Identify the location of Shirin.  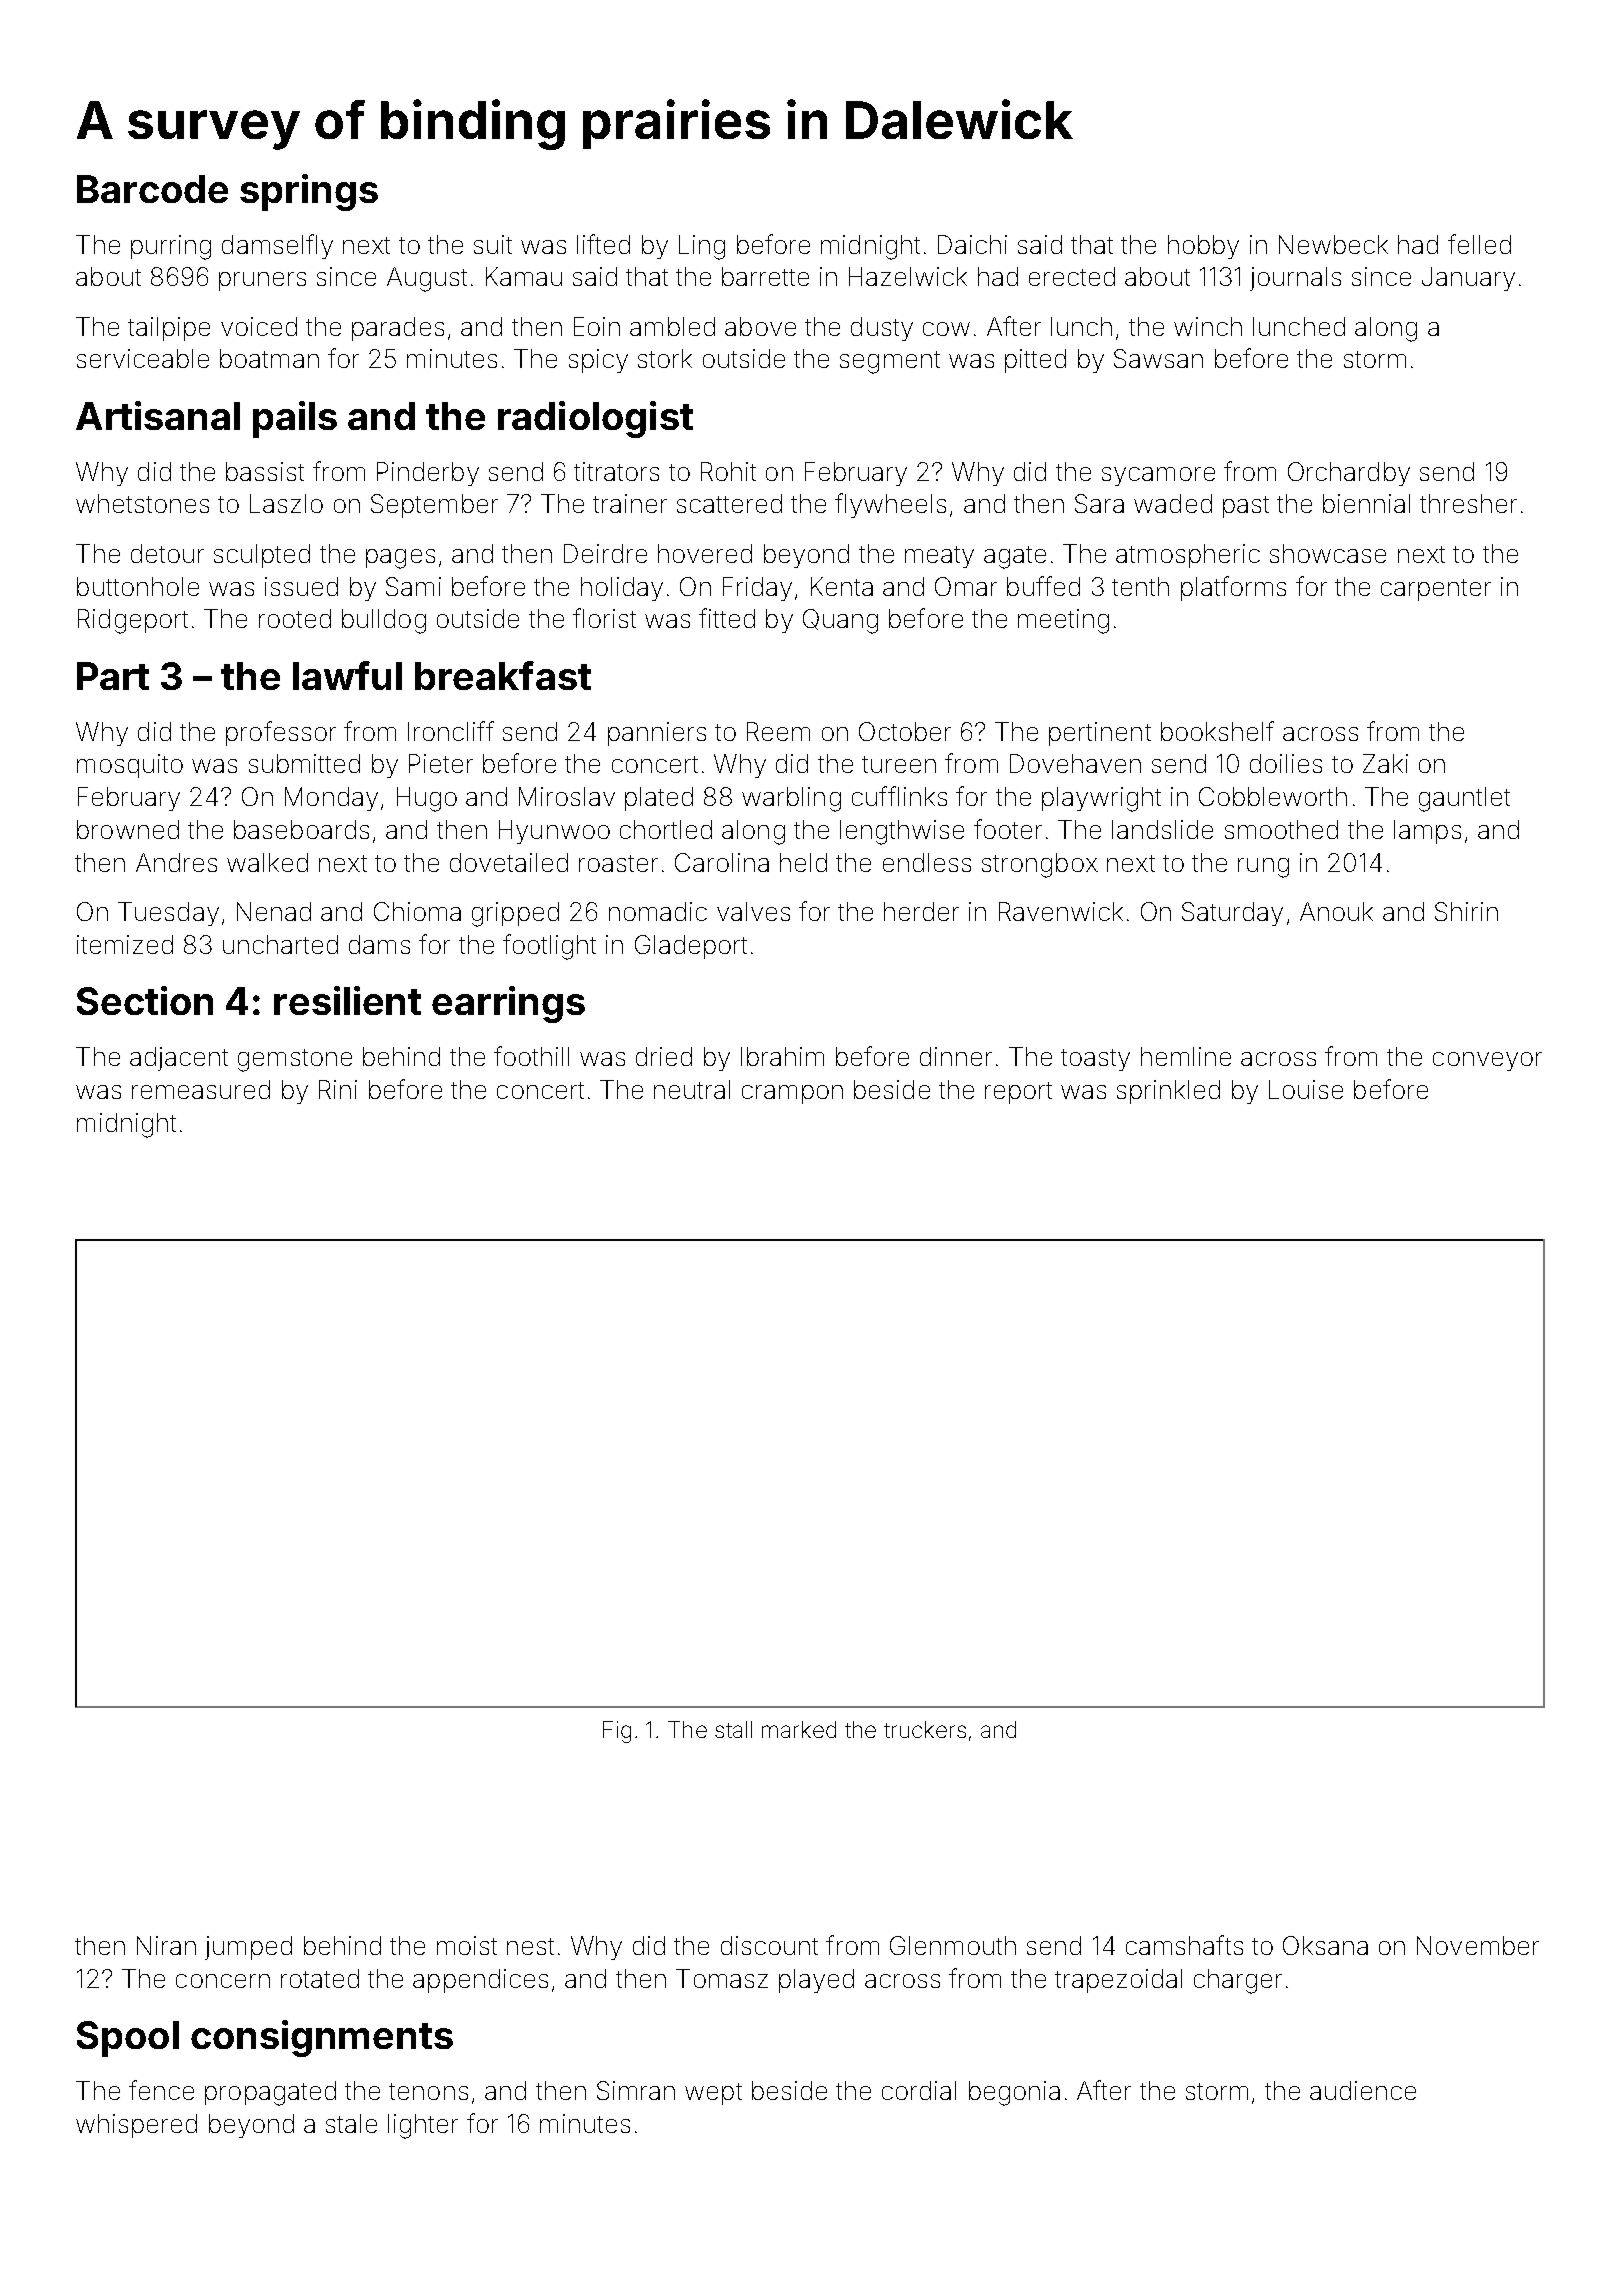
(1466, 911).
